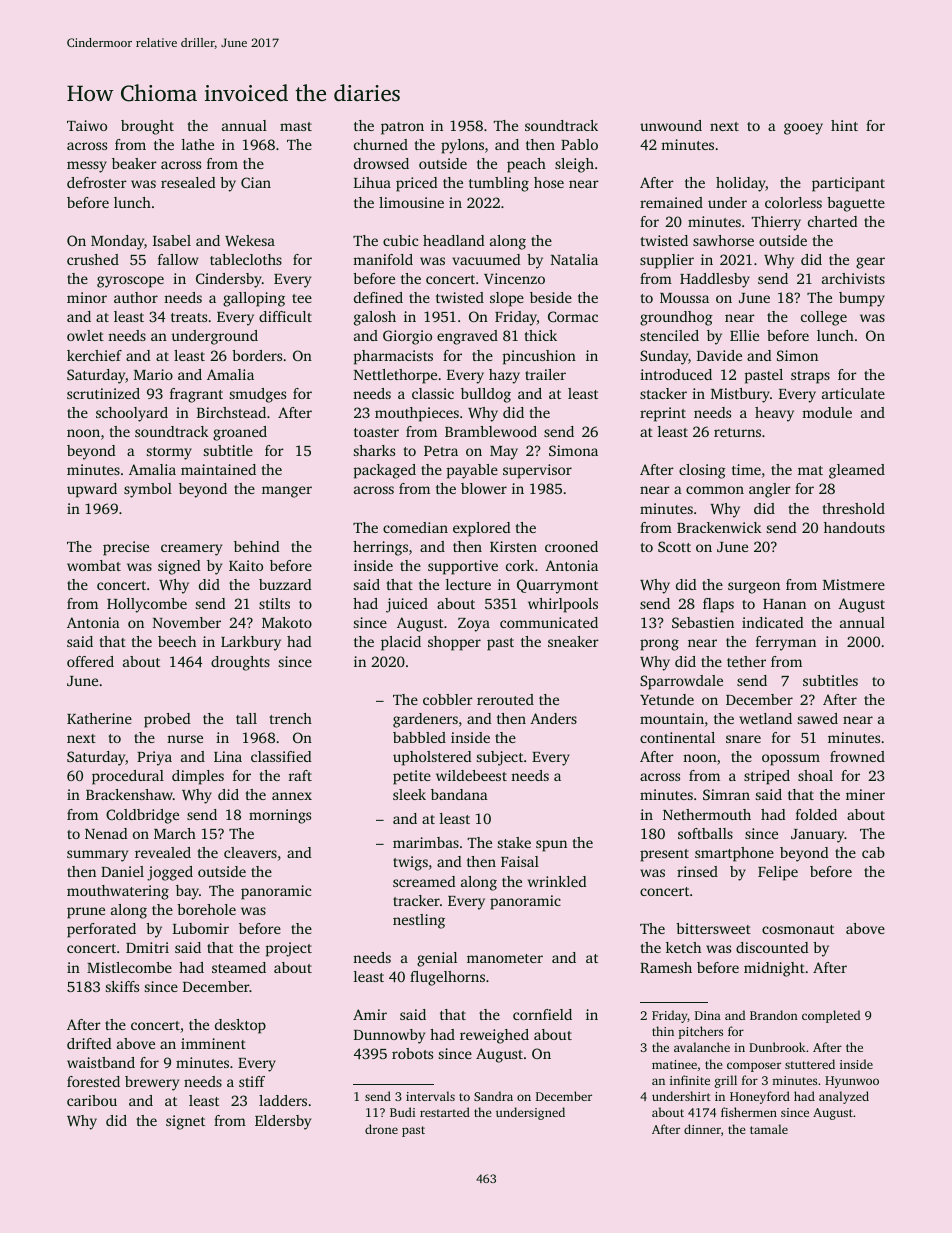 The height and width of the page is (1233, 952). I want to click on prong, so click(659, 645).
